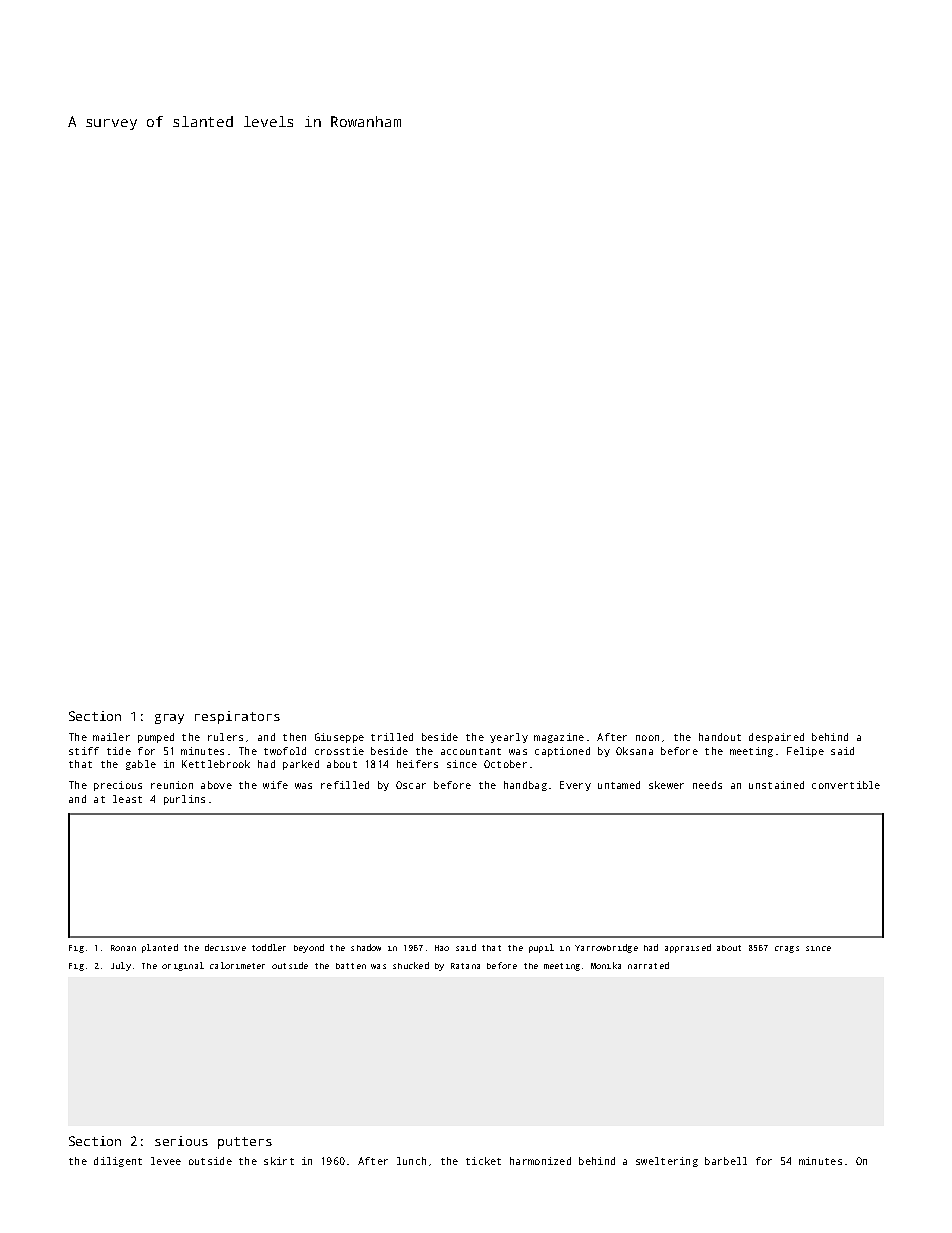 This page has width=952, height=1233. What do you see at coordinates (442, 948) in the page?
I see `Hao` at bounding box center [442, 948].
